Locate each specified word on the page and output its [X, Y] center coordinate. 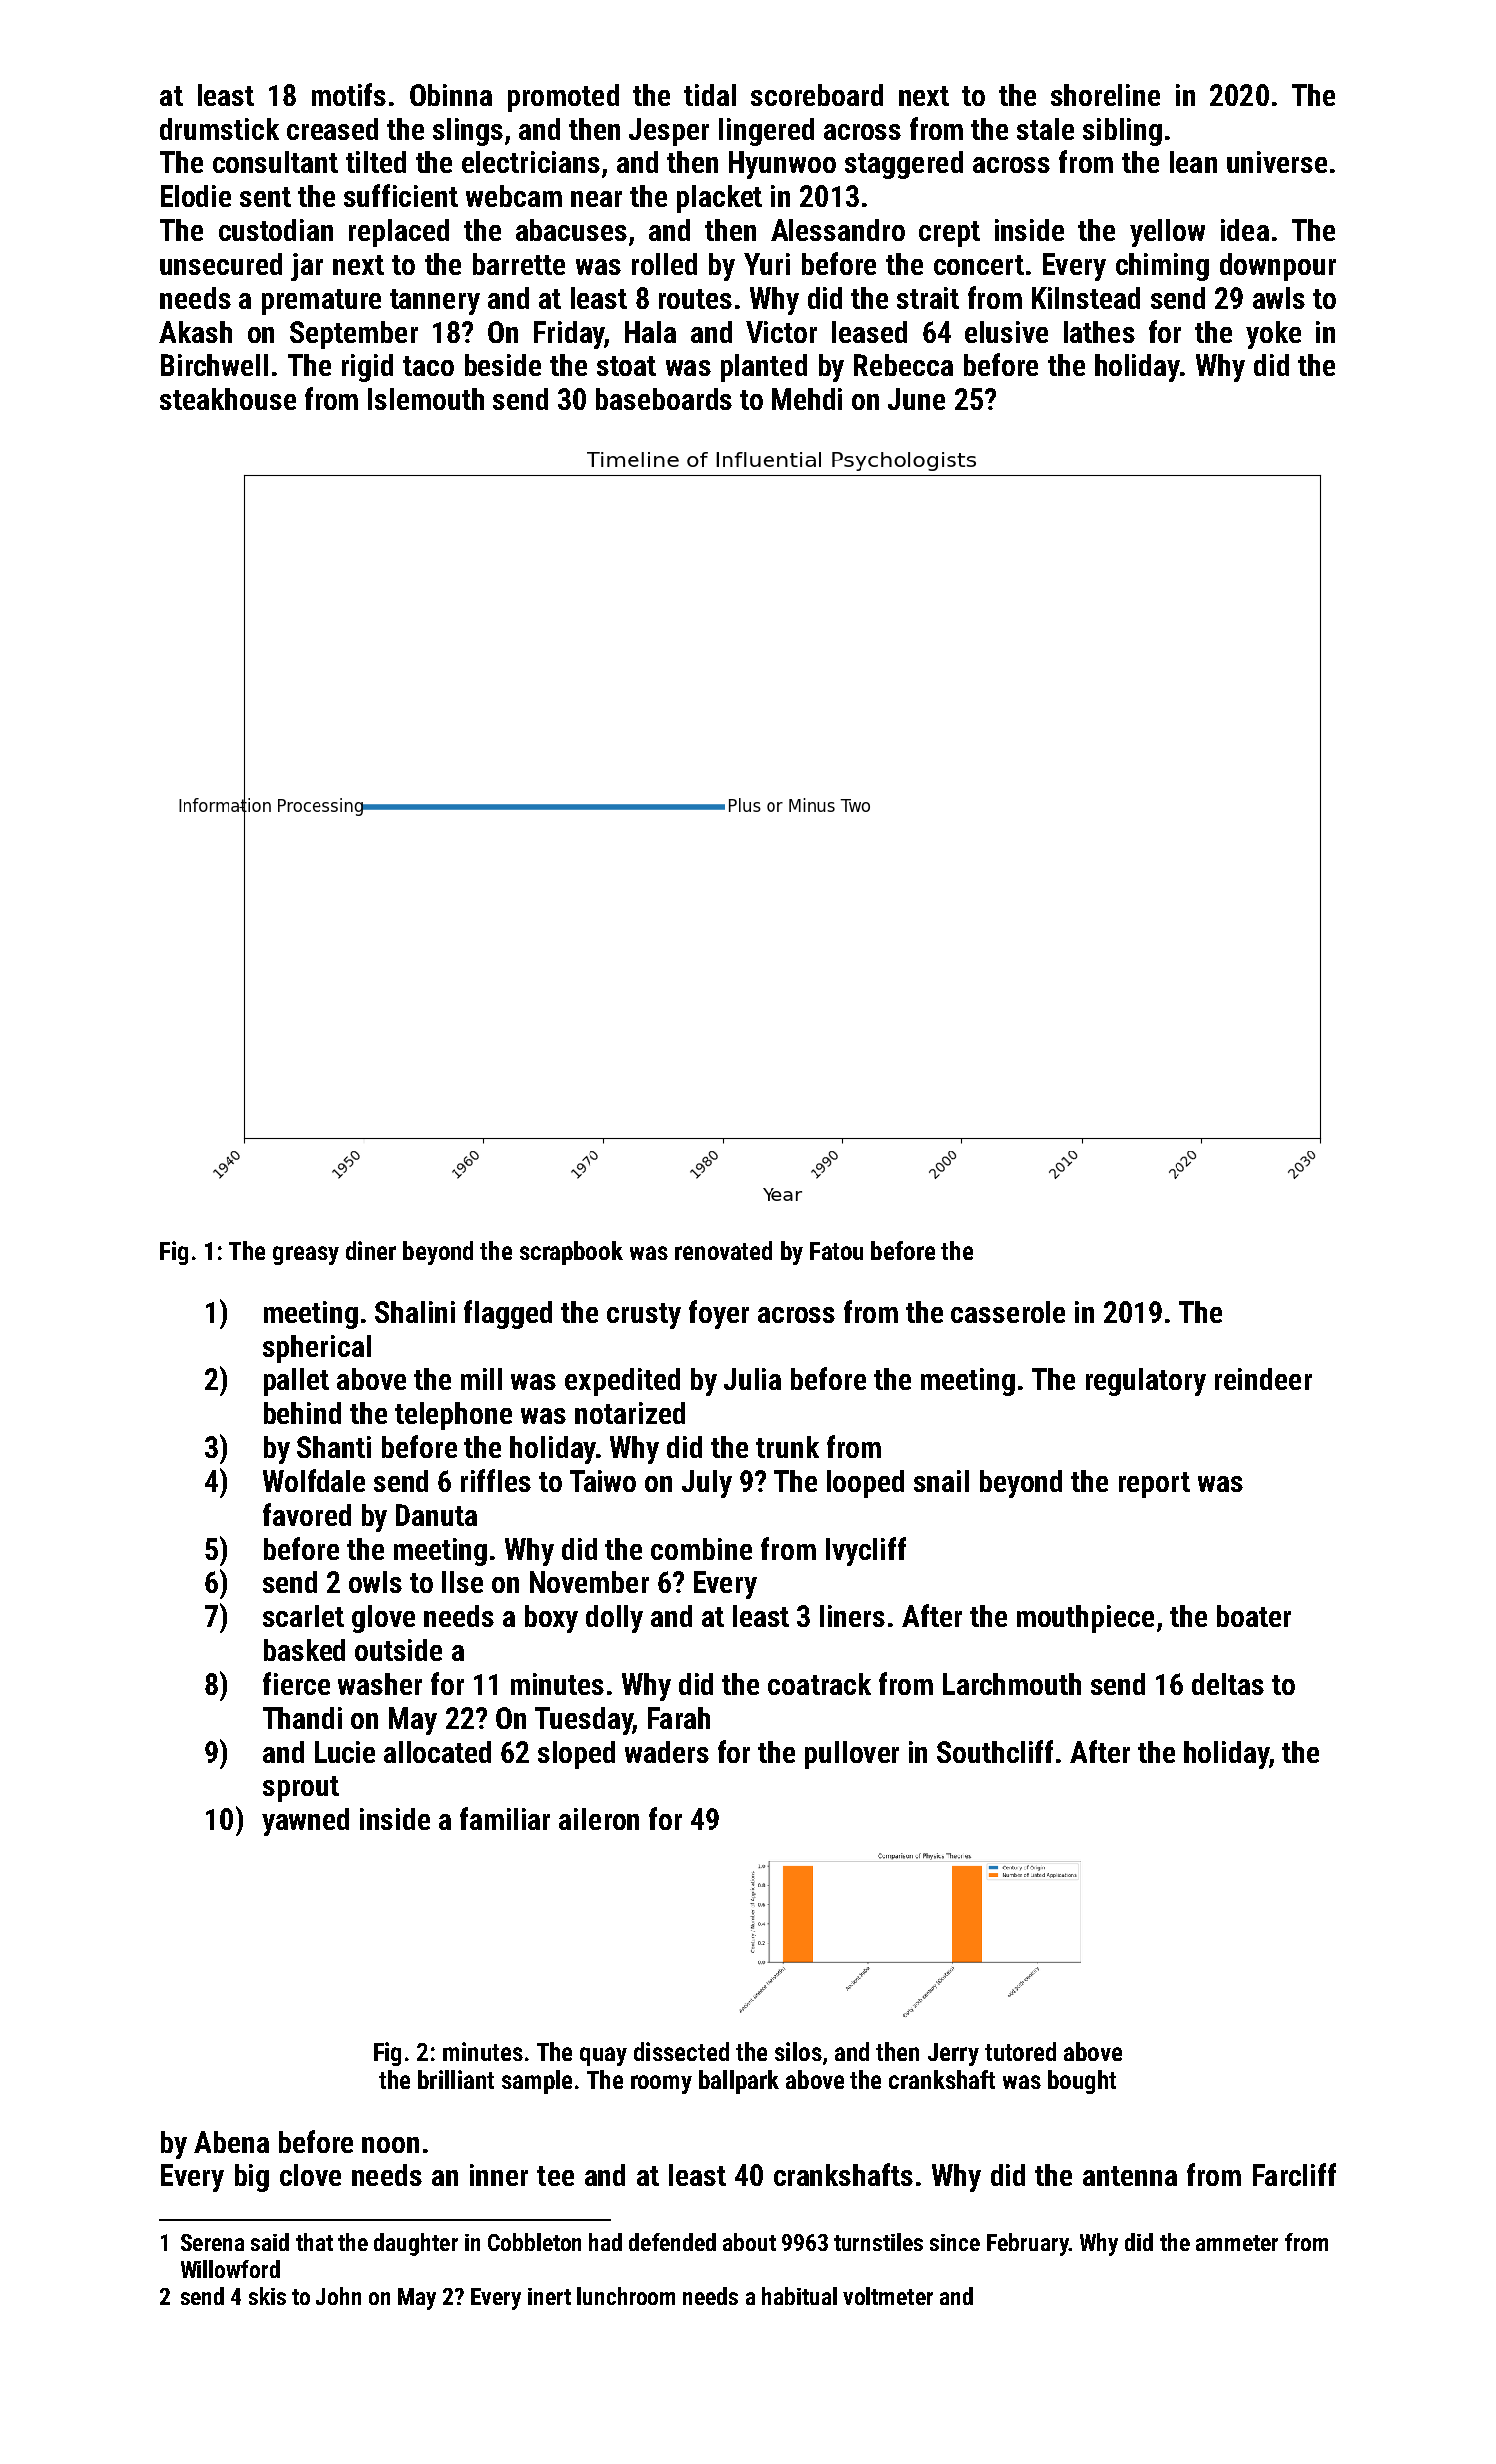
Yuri [767, 264]
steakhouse [228, 399]
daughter [416, 2244]
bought [1082, 2082]
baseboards [664, 399]
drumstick [219, 129]
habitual [799, 2296]
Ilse [462, 1582]
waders [667, 1752]
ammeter [1237, 2243]
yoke [1273, 335]
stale [1045, 129]
